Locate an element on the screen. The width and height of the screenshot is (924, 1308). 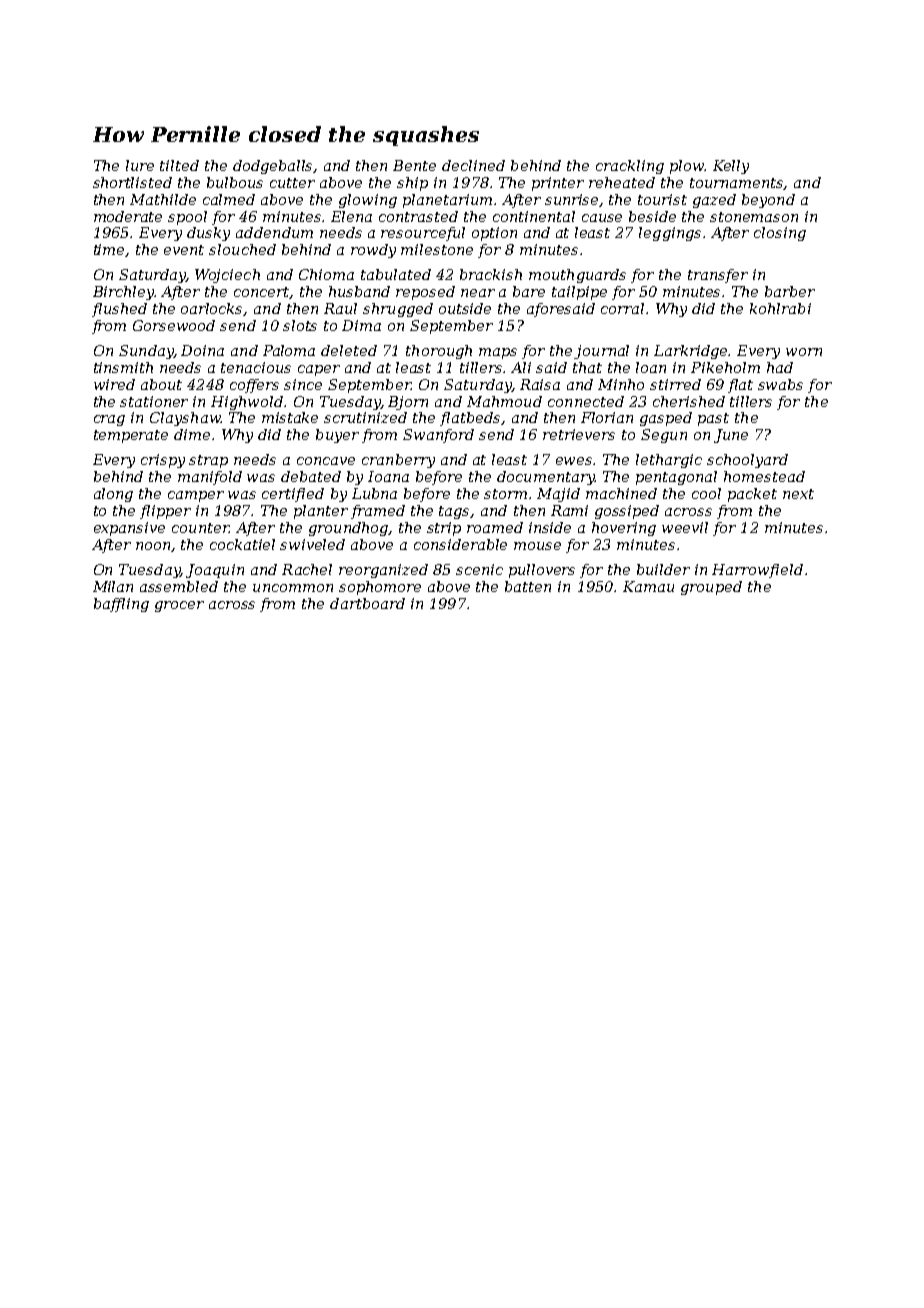
dartboard is located at coordinates (367, 603).
